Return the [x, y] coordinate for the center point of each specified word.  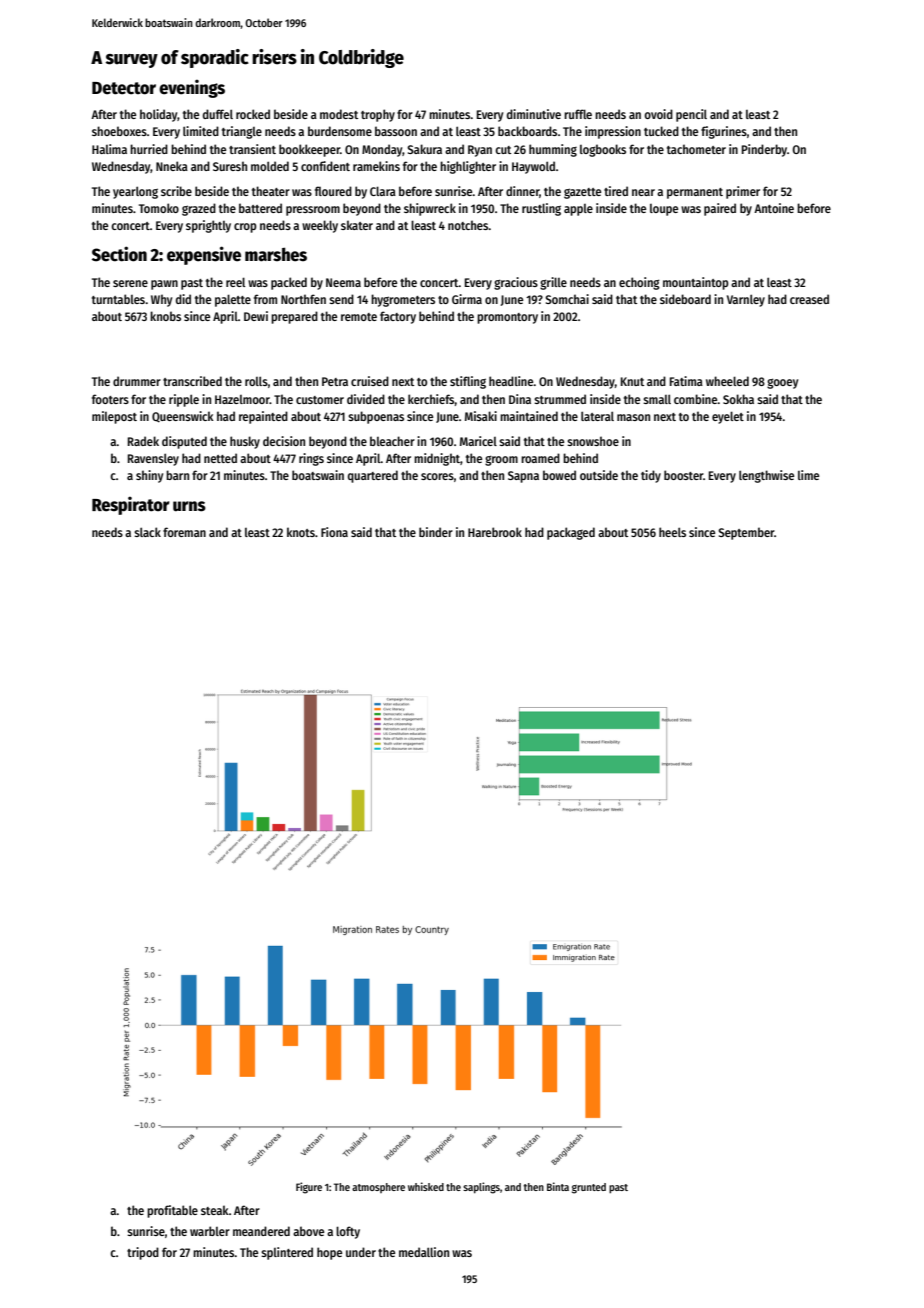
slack [147, 532]
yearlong [135, 192]
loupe [664, 210]
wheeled [727, 381]
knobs [165, 316]
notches [468, 225]
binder [436, 532]
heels [672, 532]
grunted [589, 1188]
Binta [558, 1186]
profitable [172, 1211]
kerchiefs [431, 399]
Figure [309, 1188]
